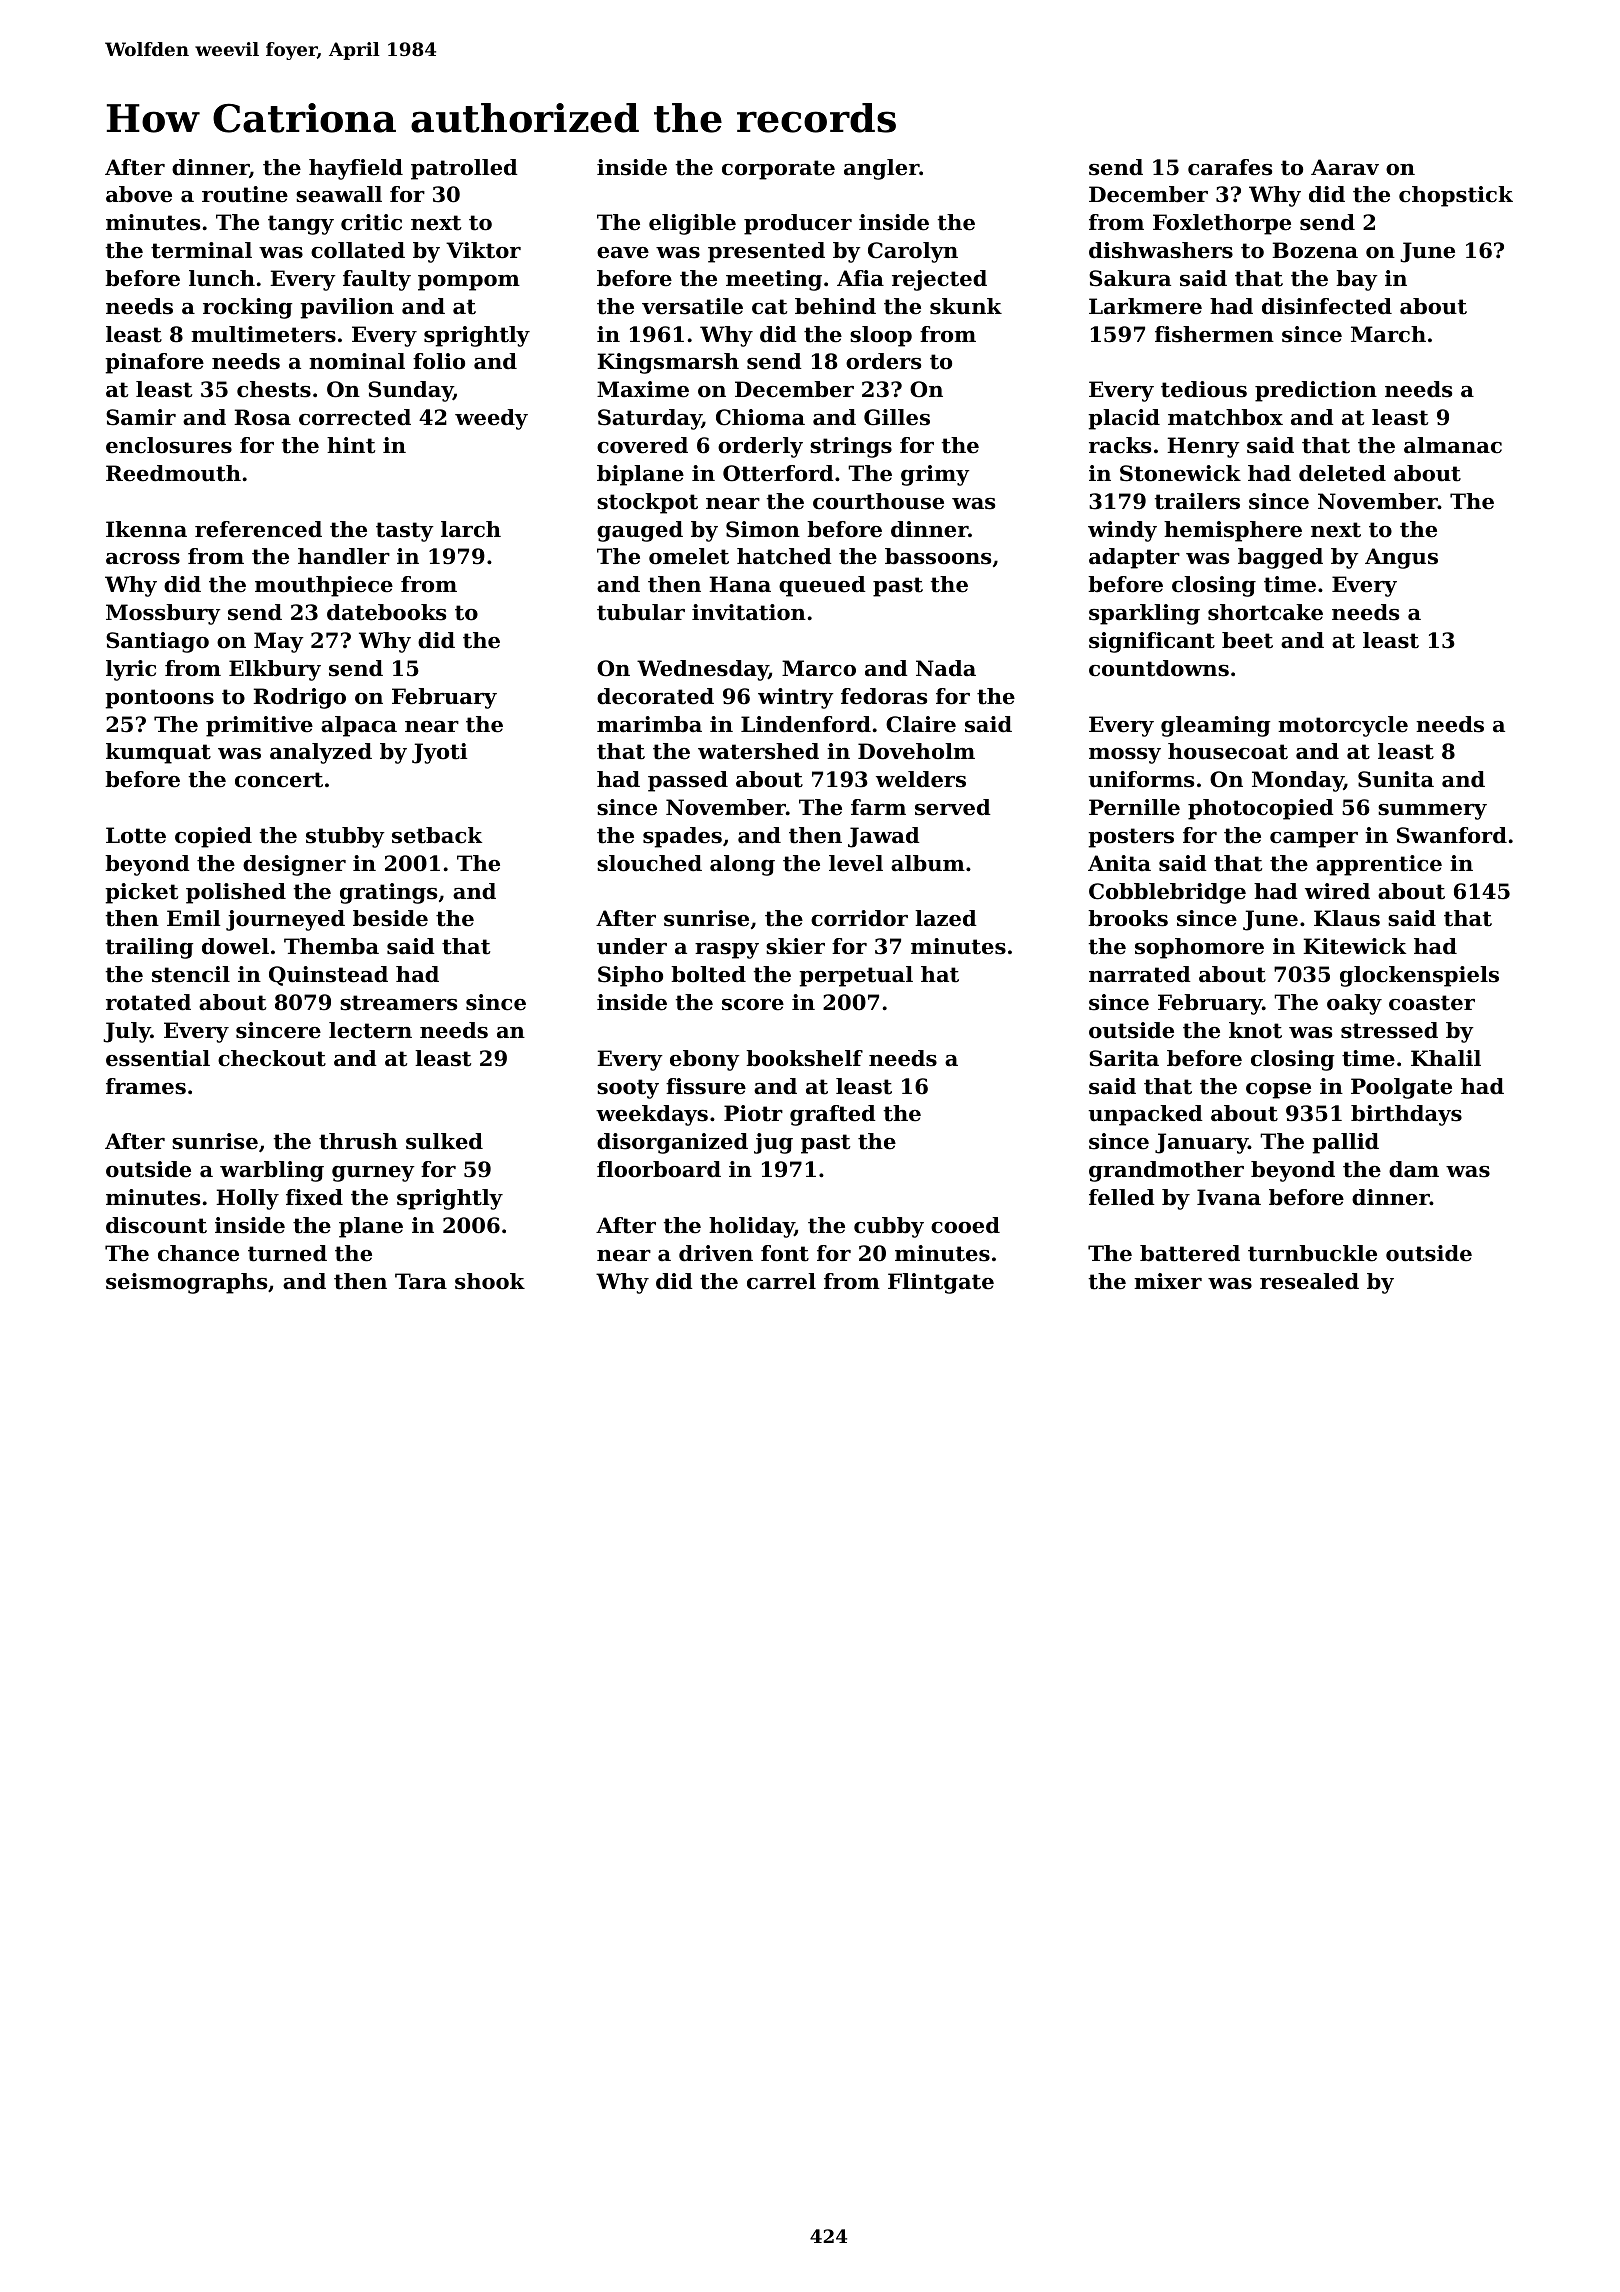 Image resolution: width=1620 pixels, height=2292 pixels. Describe the element at coordinates (778, 170) in the image. I see `corporate` at that location.
